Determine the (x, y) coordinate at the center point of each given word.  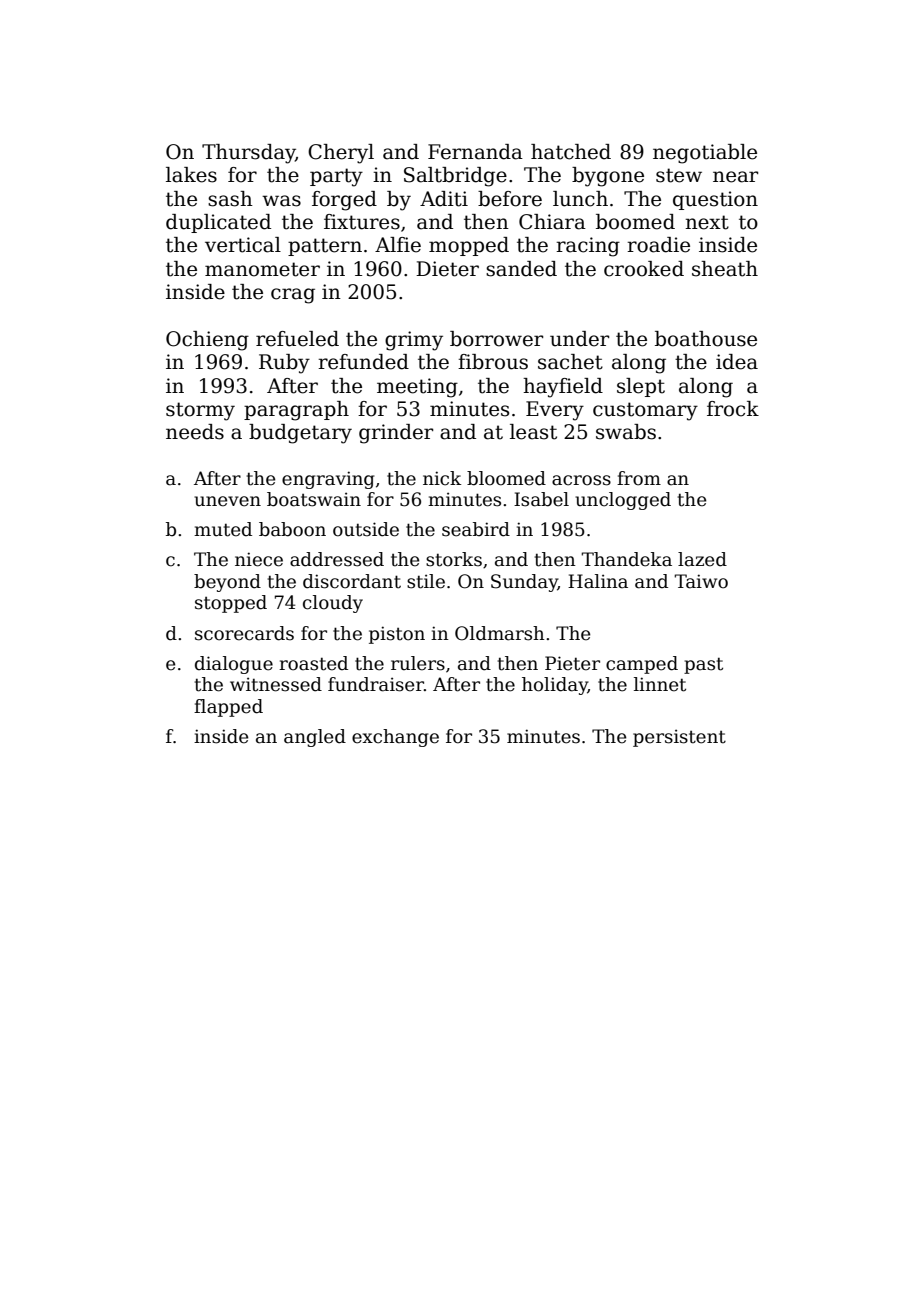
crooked (644, 269)
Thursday (249, 154)
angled (315, 738)
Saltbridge (455, 177)
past (703, 665)
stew (679, 175)
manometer (262, 269)
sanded (521, 269)
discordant (352, 581)
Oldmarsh (500, 633)
